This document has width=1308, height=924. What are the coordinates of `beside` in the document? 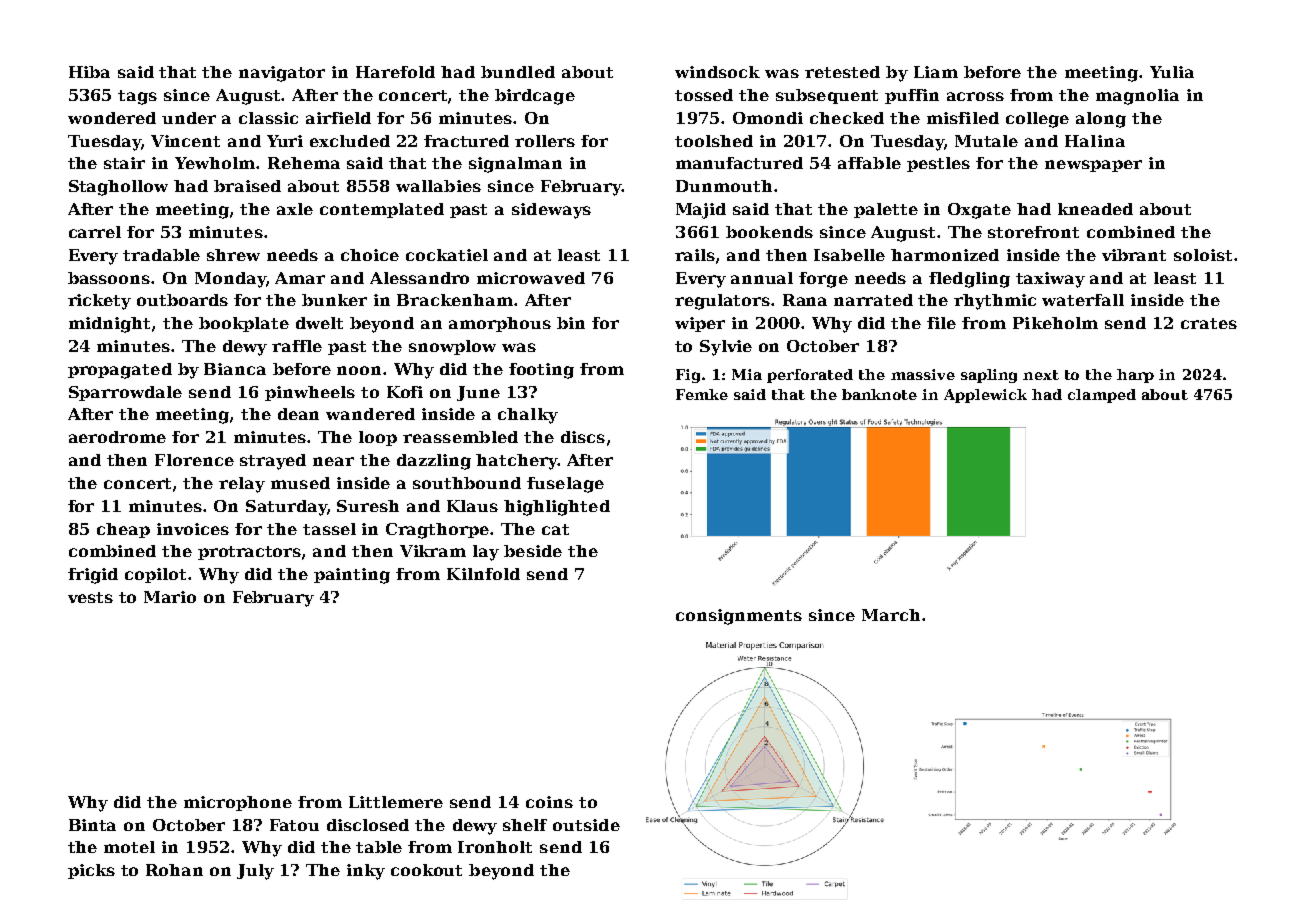 It's located at (533, 551).
